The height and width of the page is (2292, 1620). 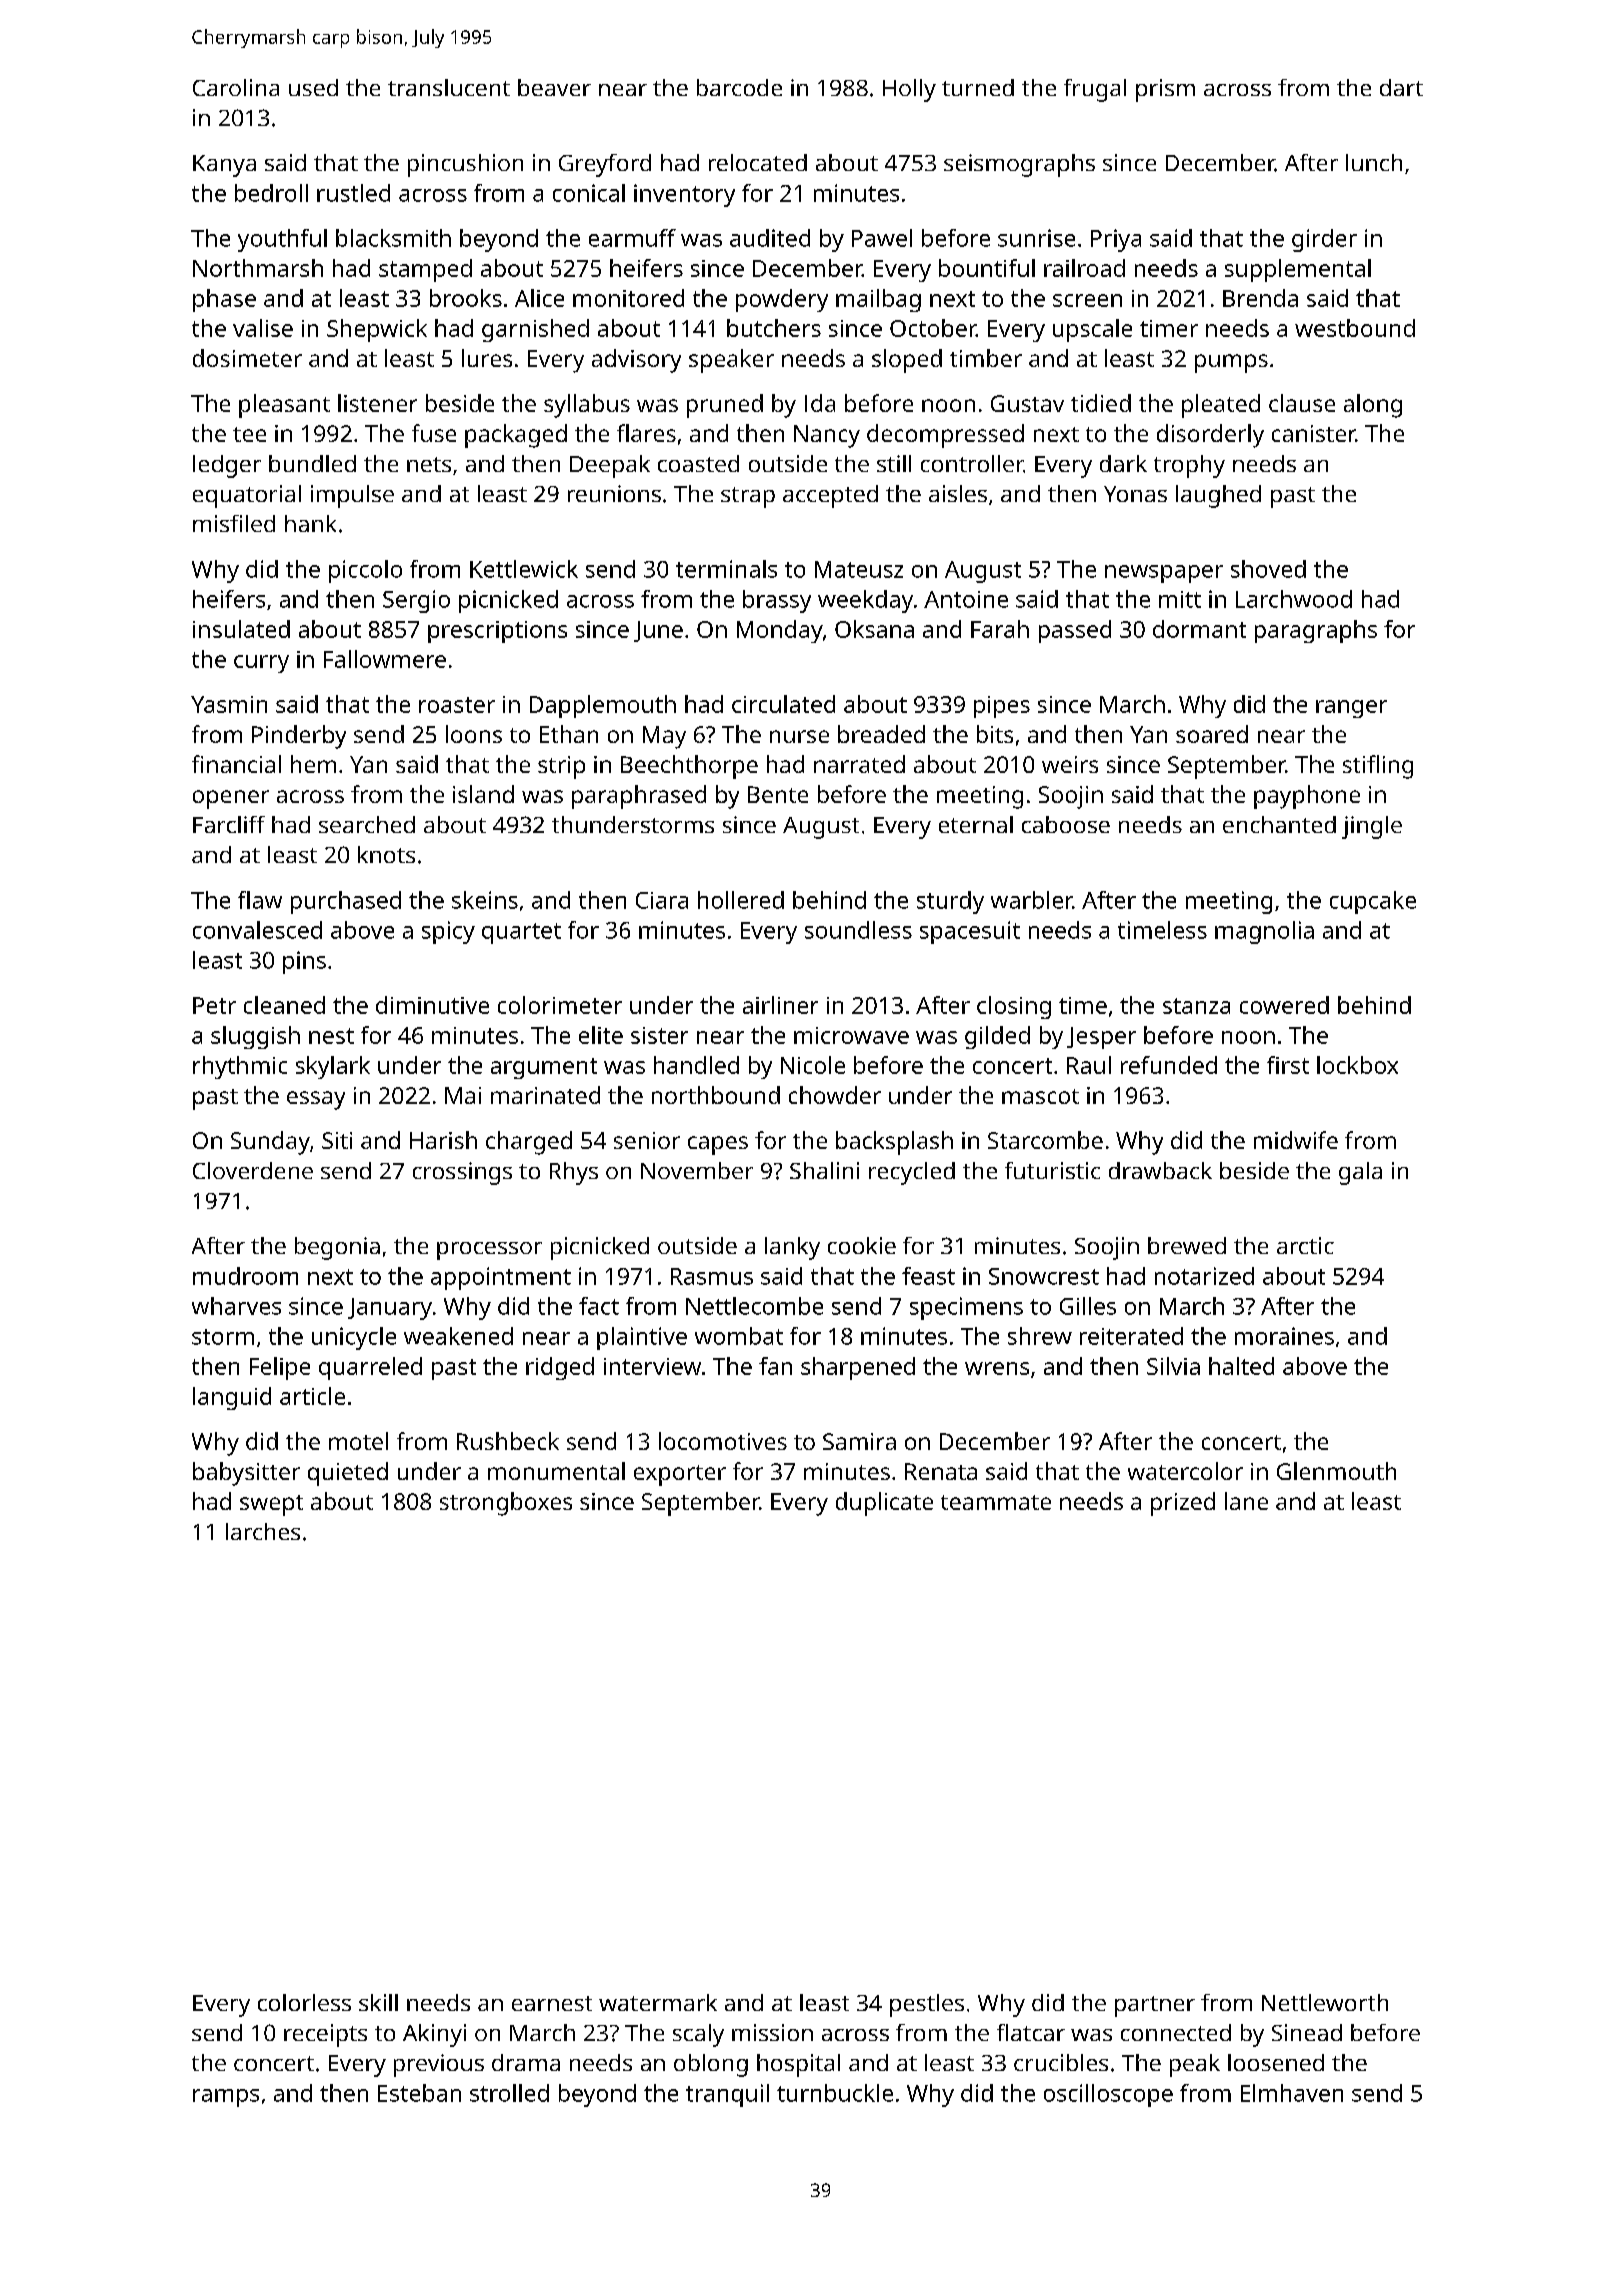 I want to click on Antoine, so click(x=966, y=599).
